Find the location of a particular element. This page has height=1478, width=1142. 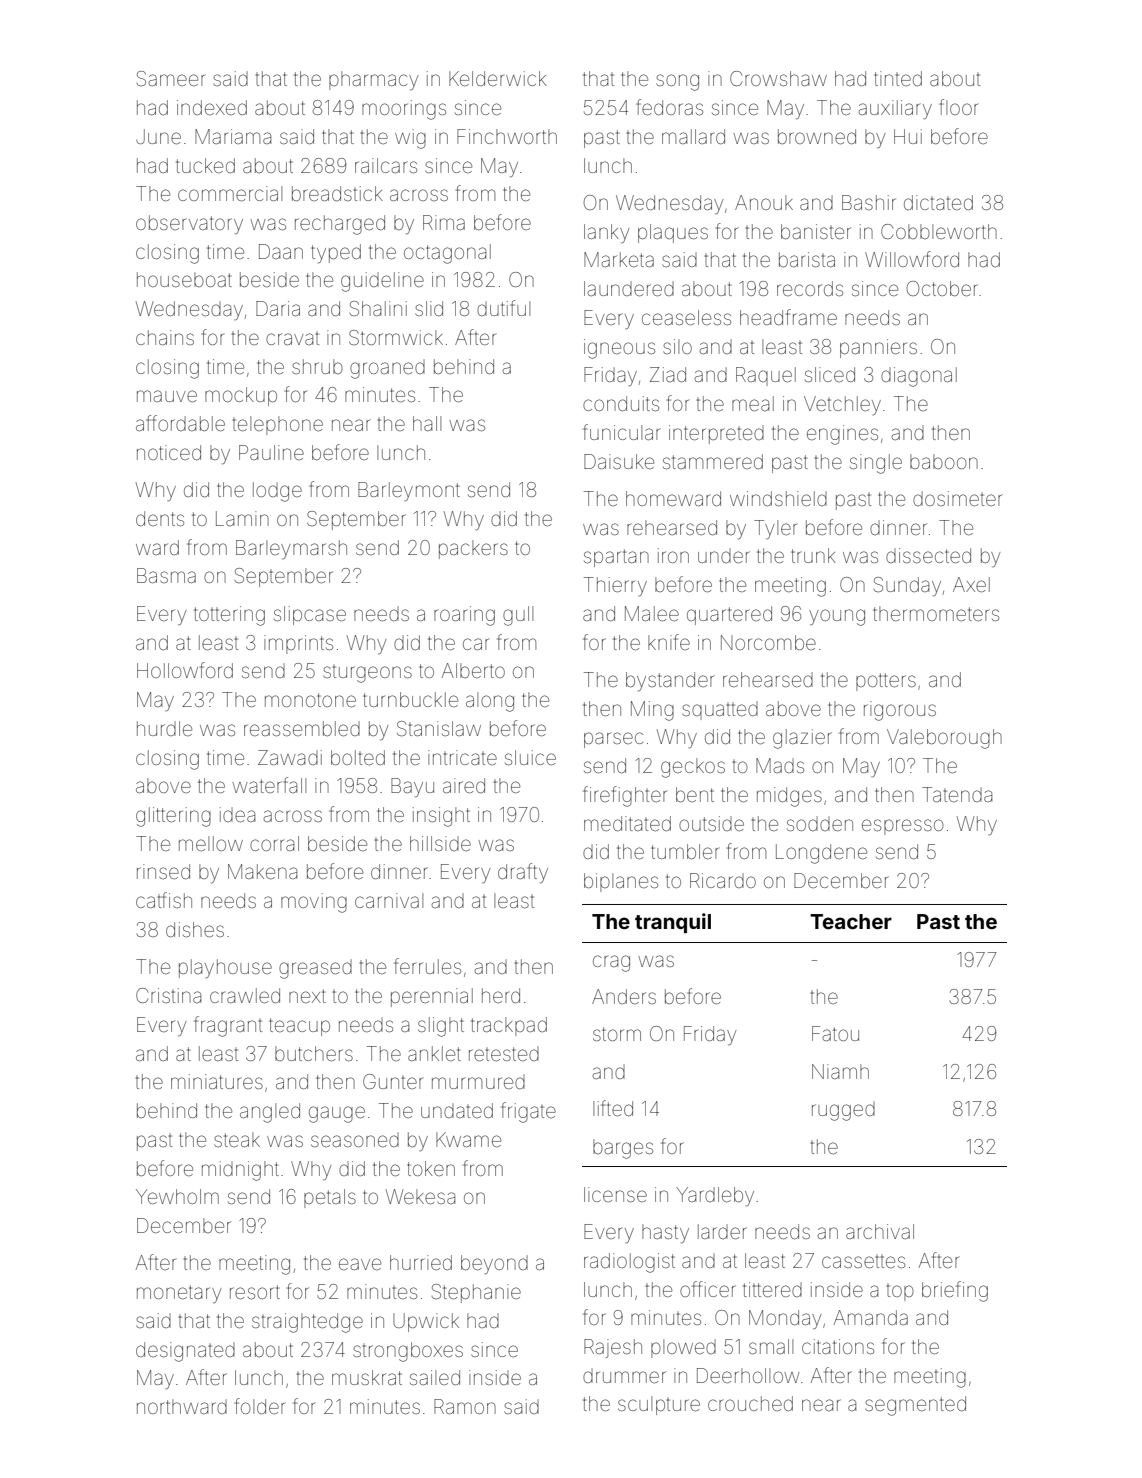

packers is located at coordinates (473, 549).
